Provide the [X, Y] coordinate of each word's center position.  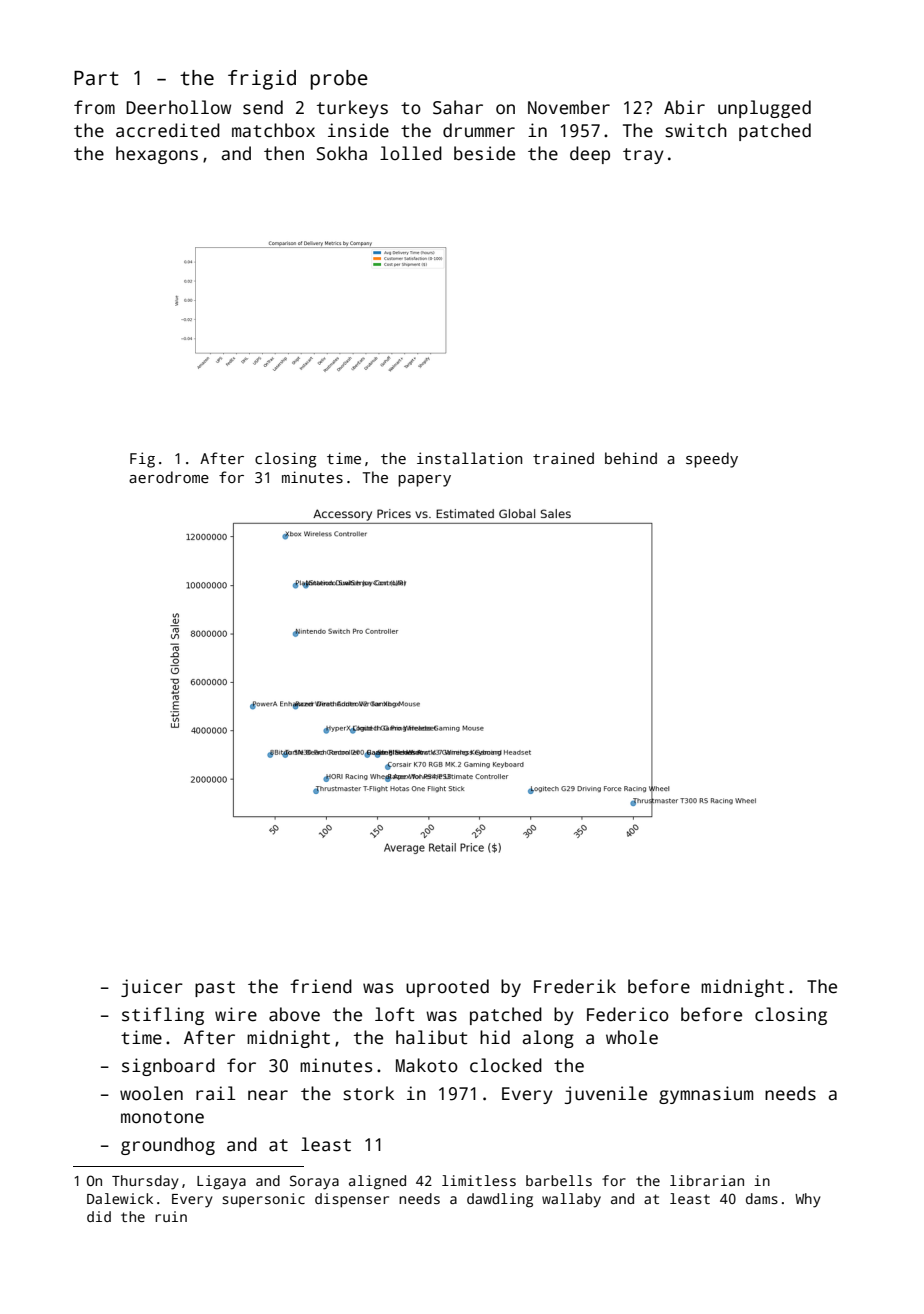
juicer [152, 988]
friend [321, 986]
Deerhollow [178, 107]
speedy [712, 460]
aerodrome [169, 477]
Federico [628, 1014]
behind [631, 458]
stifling [163, 1016]
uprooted [447, 988]
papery [424, 481]
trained [563, 458]
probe [339, 80]
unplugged [764, 109]
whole [632, 1037]
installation [469, 458]
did [99, 1216]
